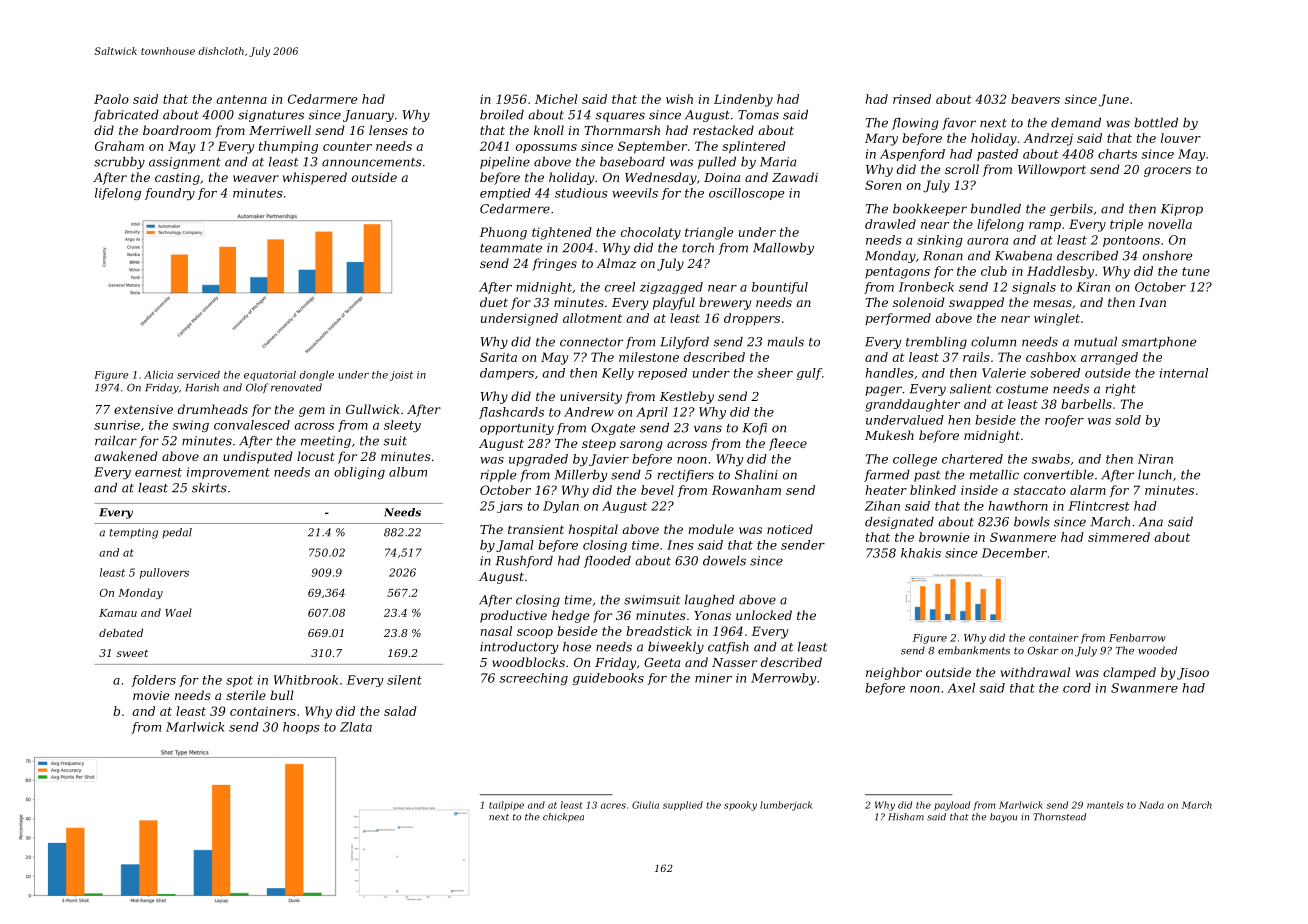 The width and height of the screenshot is (1308, 924). Describe the element at coordinates (506, 805) in the screenshot. I see `tailpipe` at that location.
